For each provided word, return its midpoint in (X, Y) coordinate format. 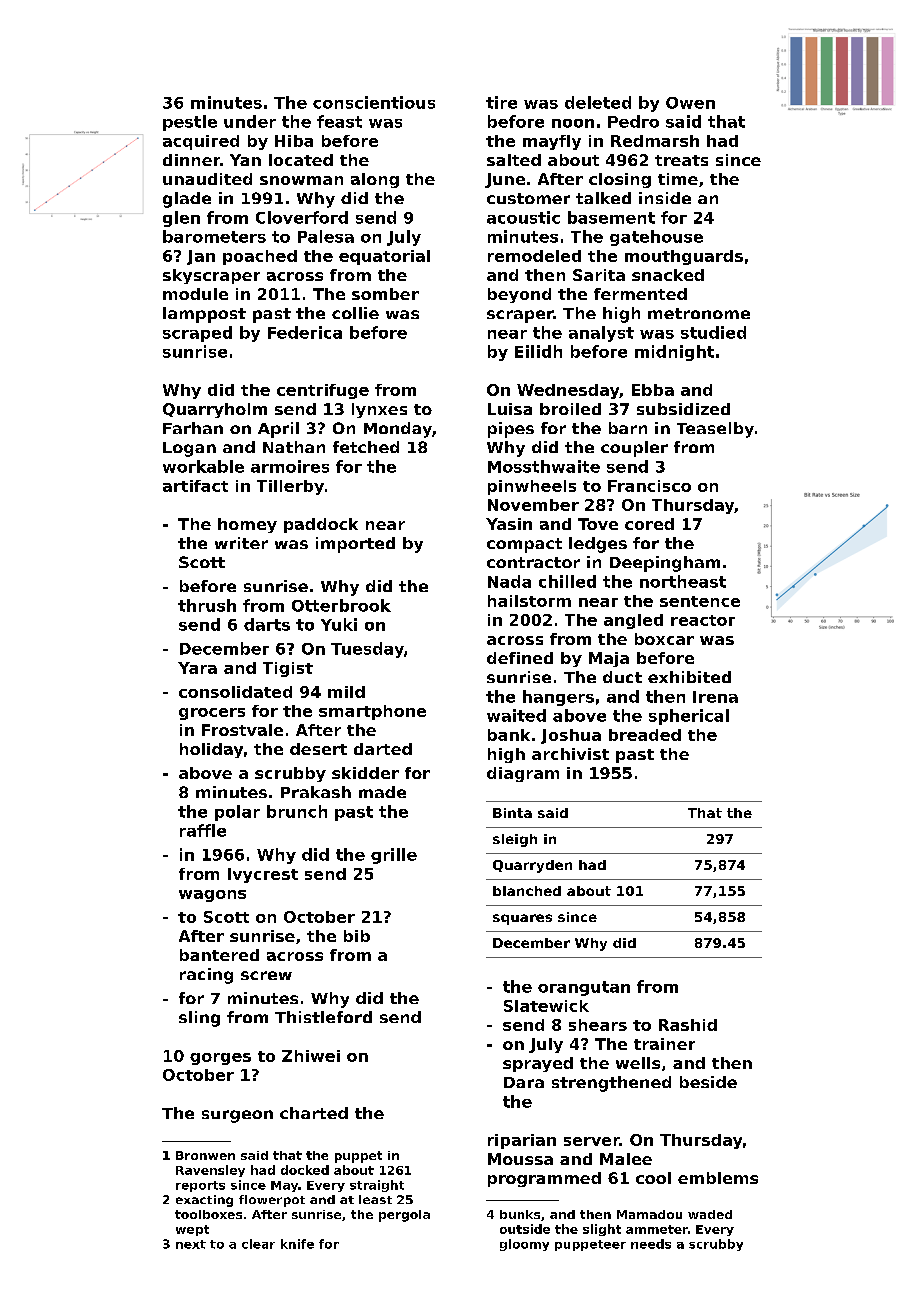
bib (357, 936)
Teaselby (715, 430)
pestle (190, 123)
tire (501, 102)
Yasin (509, 524)
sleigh (515, 840)
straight (377, 1186)
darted (383, 749)
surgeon (237, 1116)
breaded (645, 735)
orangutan (584, 988)
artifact (195, 486)
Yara (197, 668)
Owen (690, 103)
